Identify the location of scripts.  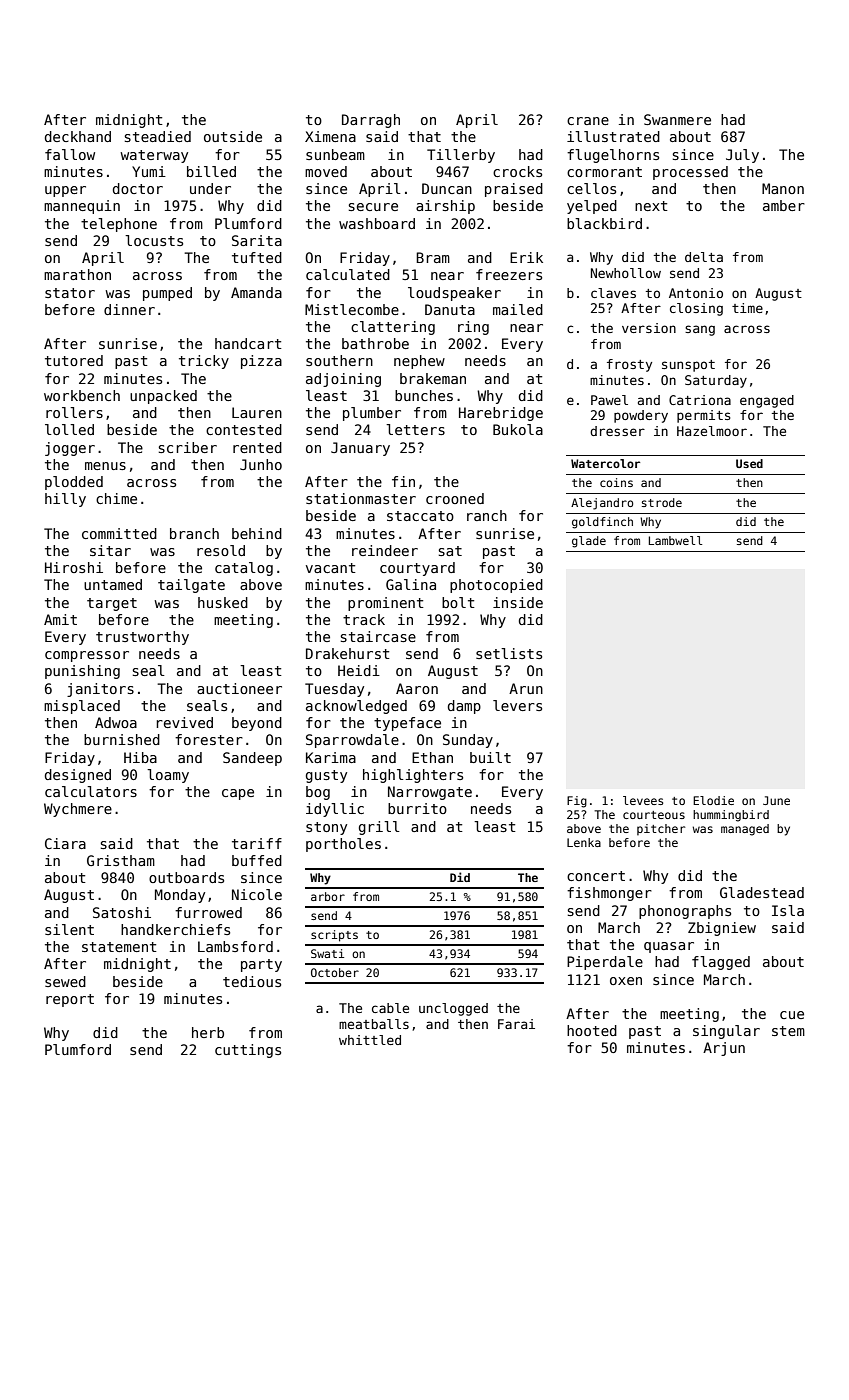
(334, 936).
